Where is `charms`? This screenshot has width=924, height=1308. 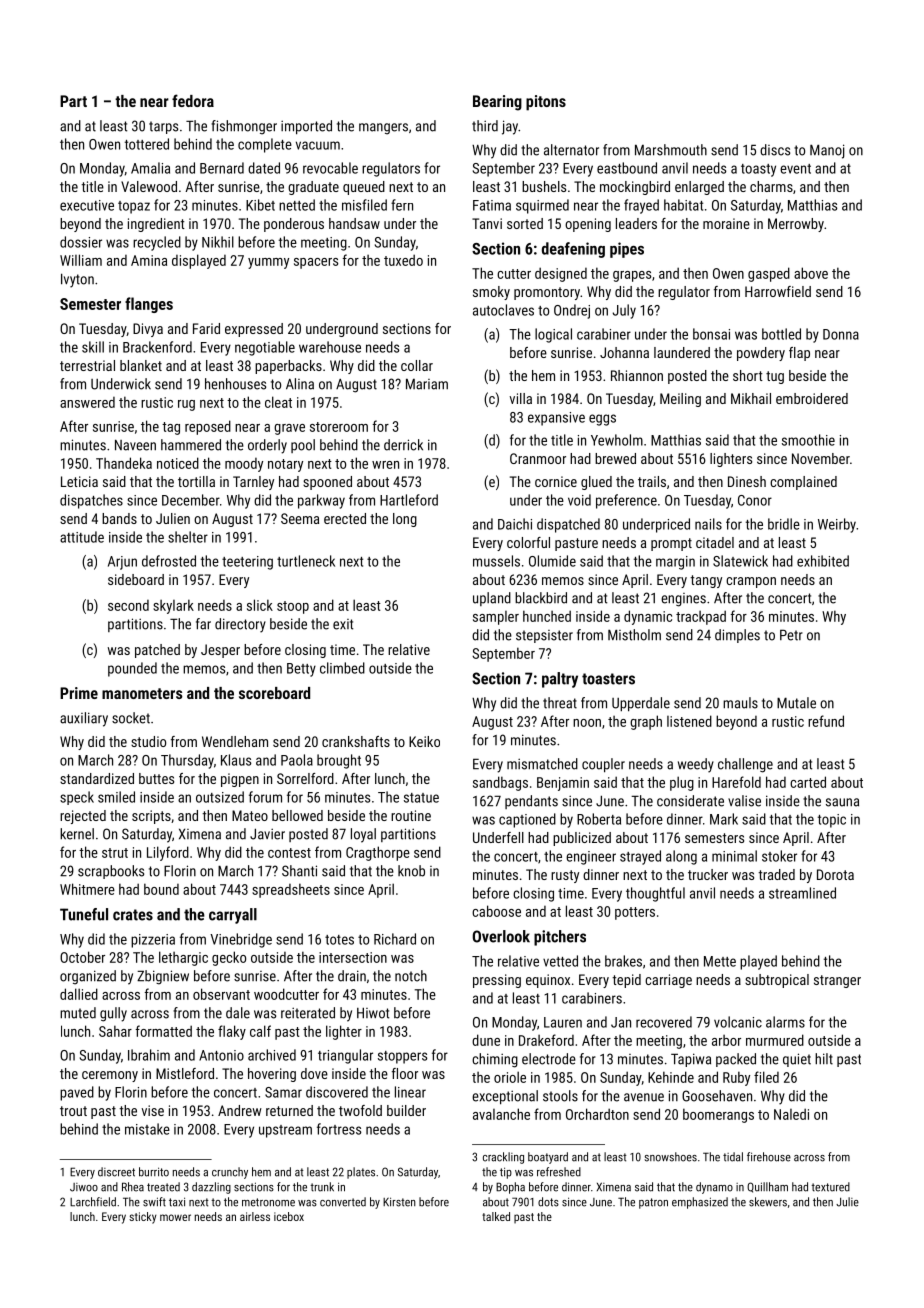 charms is located at coordinates (771, 186).
